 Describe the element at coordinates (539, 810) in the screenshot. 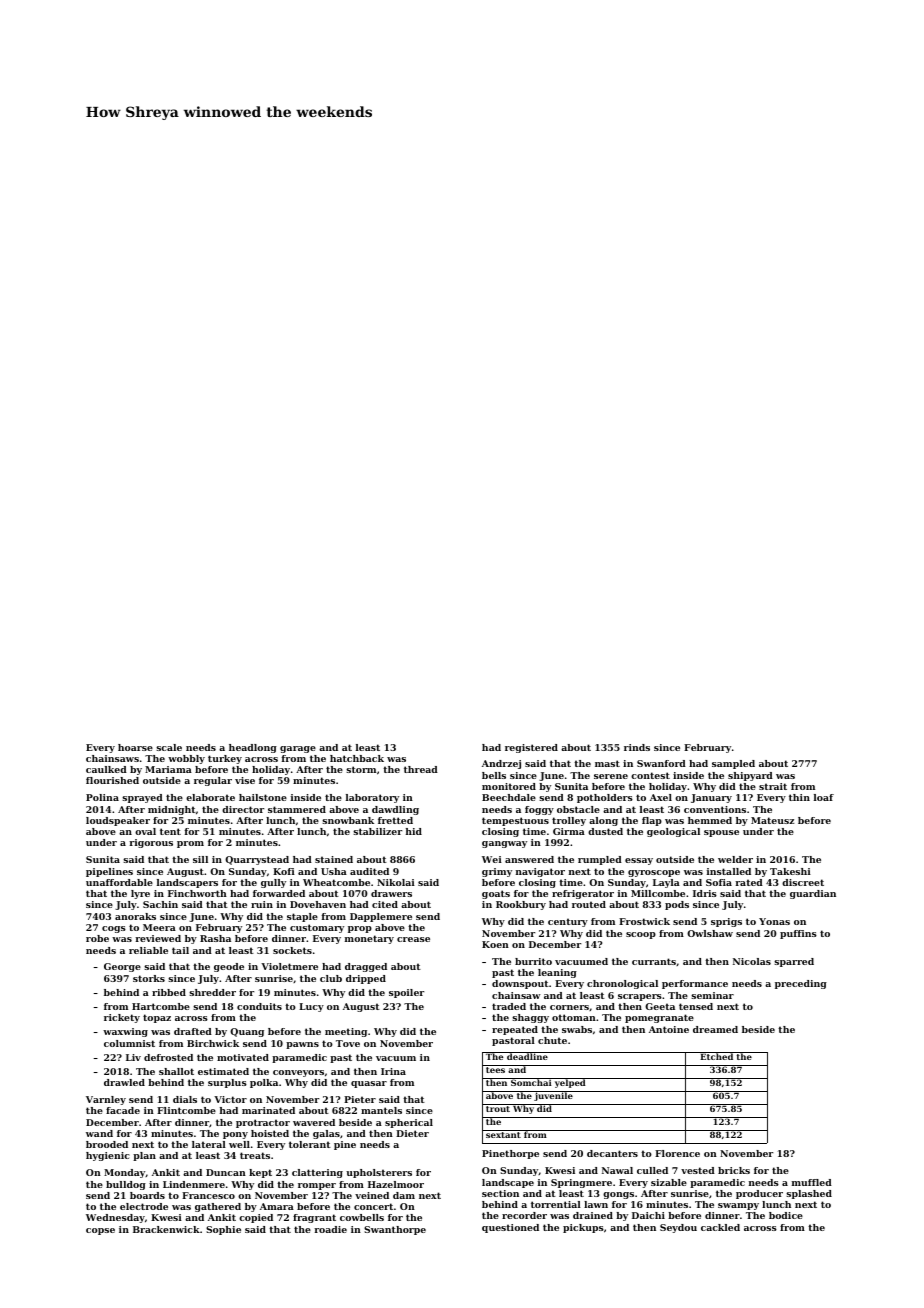

I see `foggy` at that location.
